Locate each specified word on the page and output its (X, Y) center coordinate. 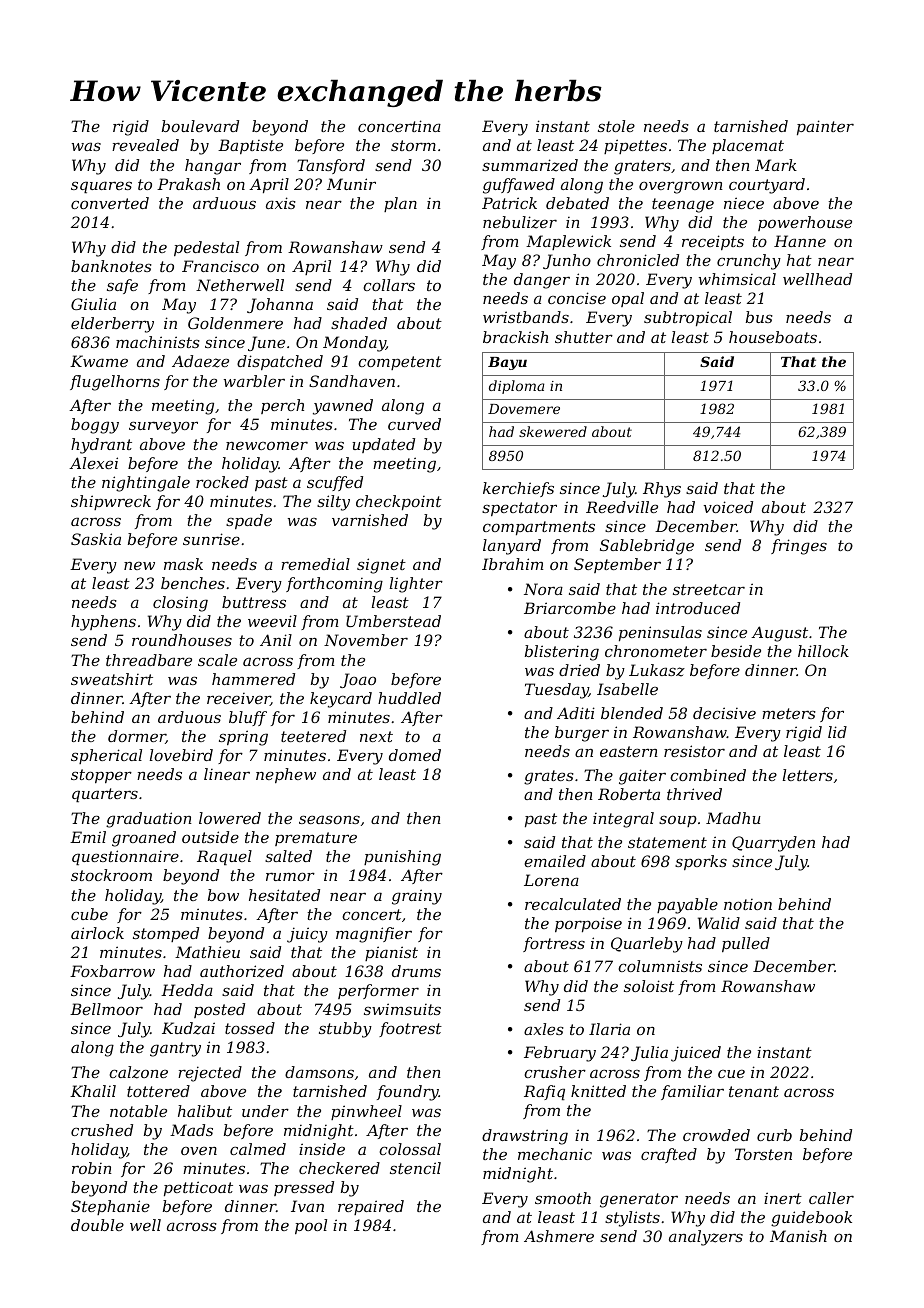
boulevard (200, 126)
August (779, 634)
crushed (102, 1130)
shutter (584, 337)
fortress (554, 944)
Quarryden (773, 844)
